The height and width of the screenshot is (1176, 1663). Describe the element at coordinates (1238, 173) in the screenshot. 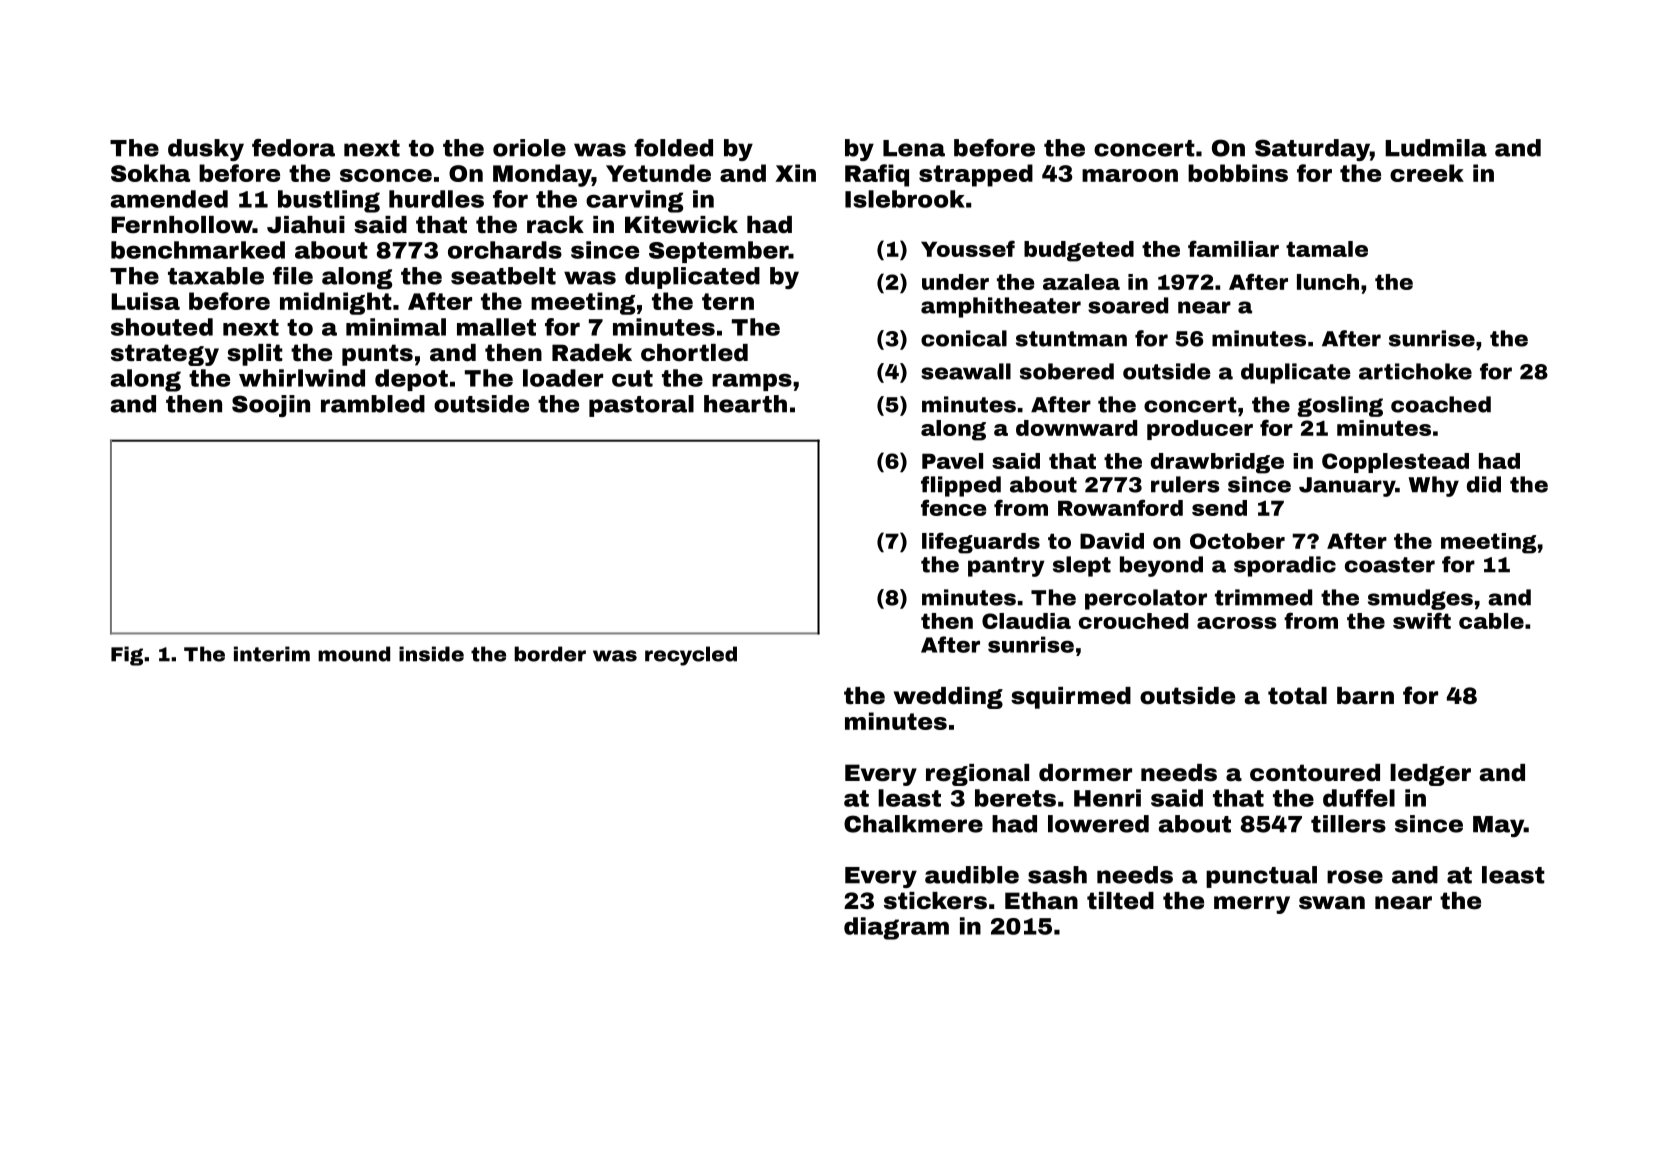

I see `bobbins` at that location.
